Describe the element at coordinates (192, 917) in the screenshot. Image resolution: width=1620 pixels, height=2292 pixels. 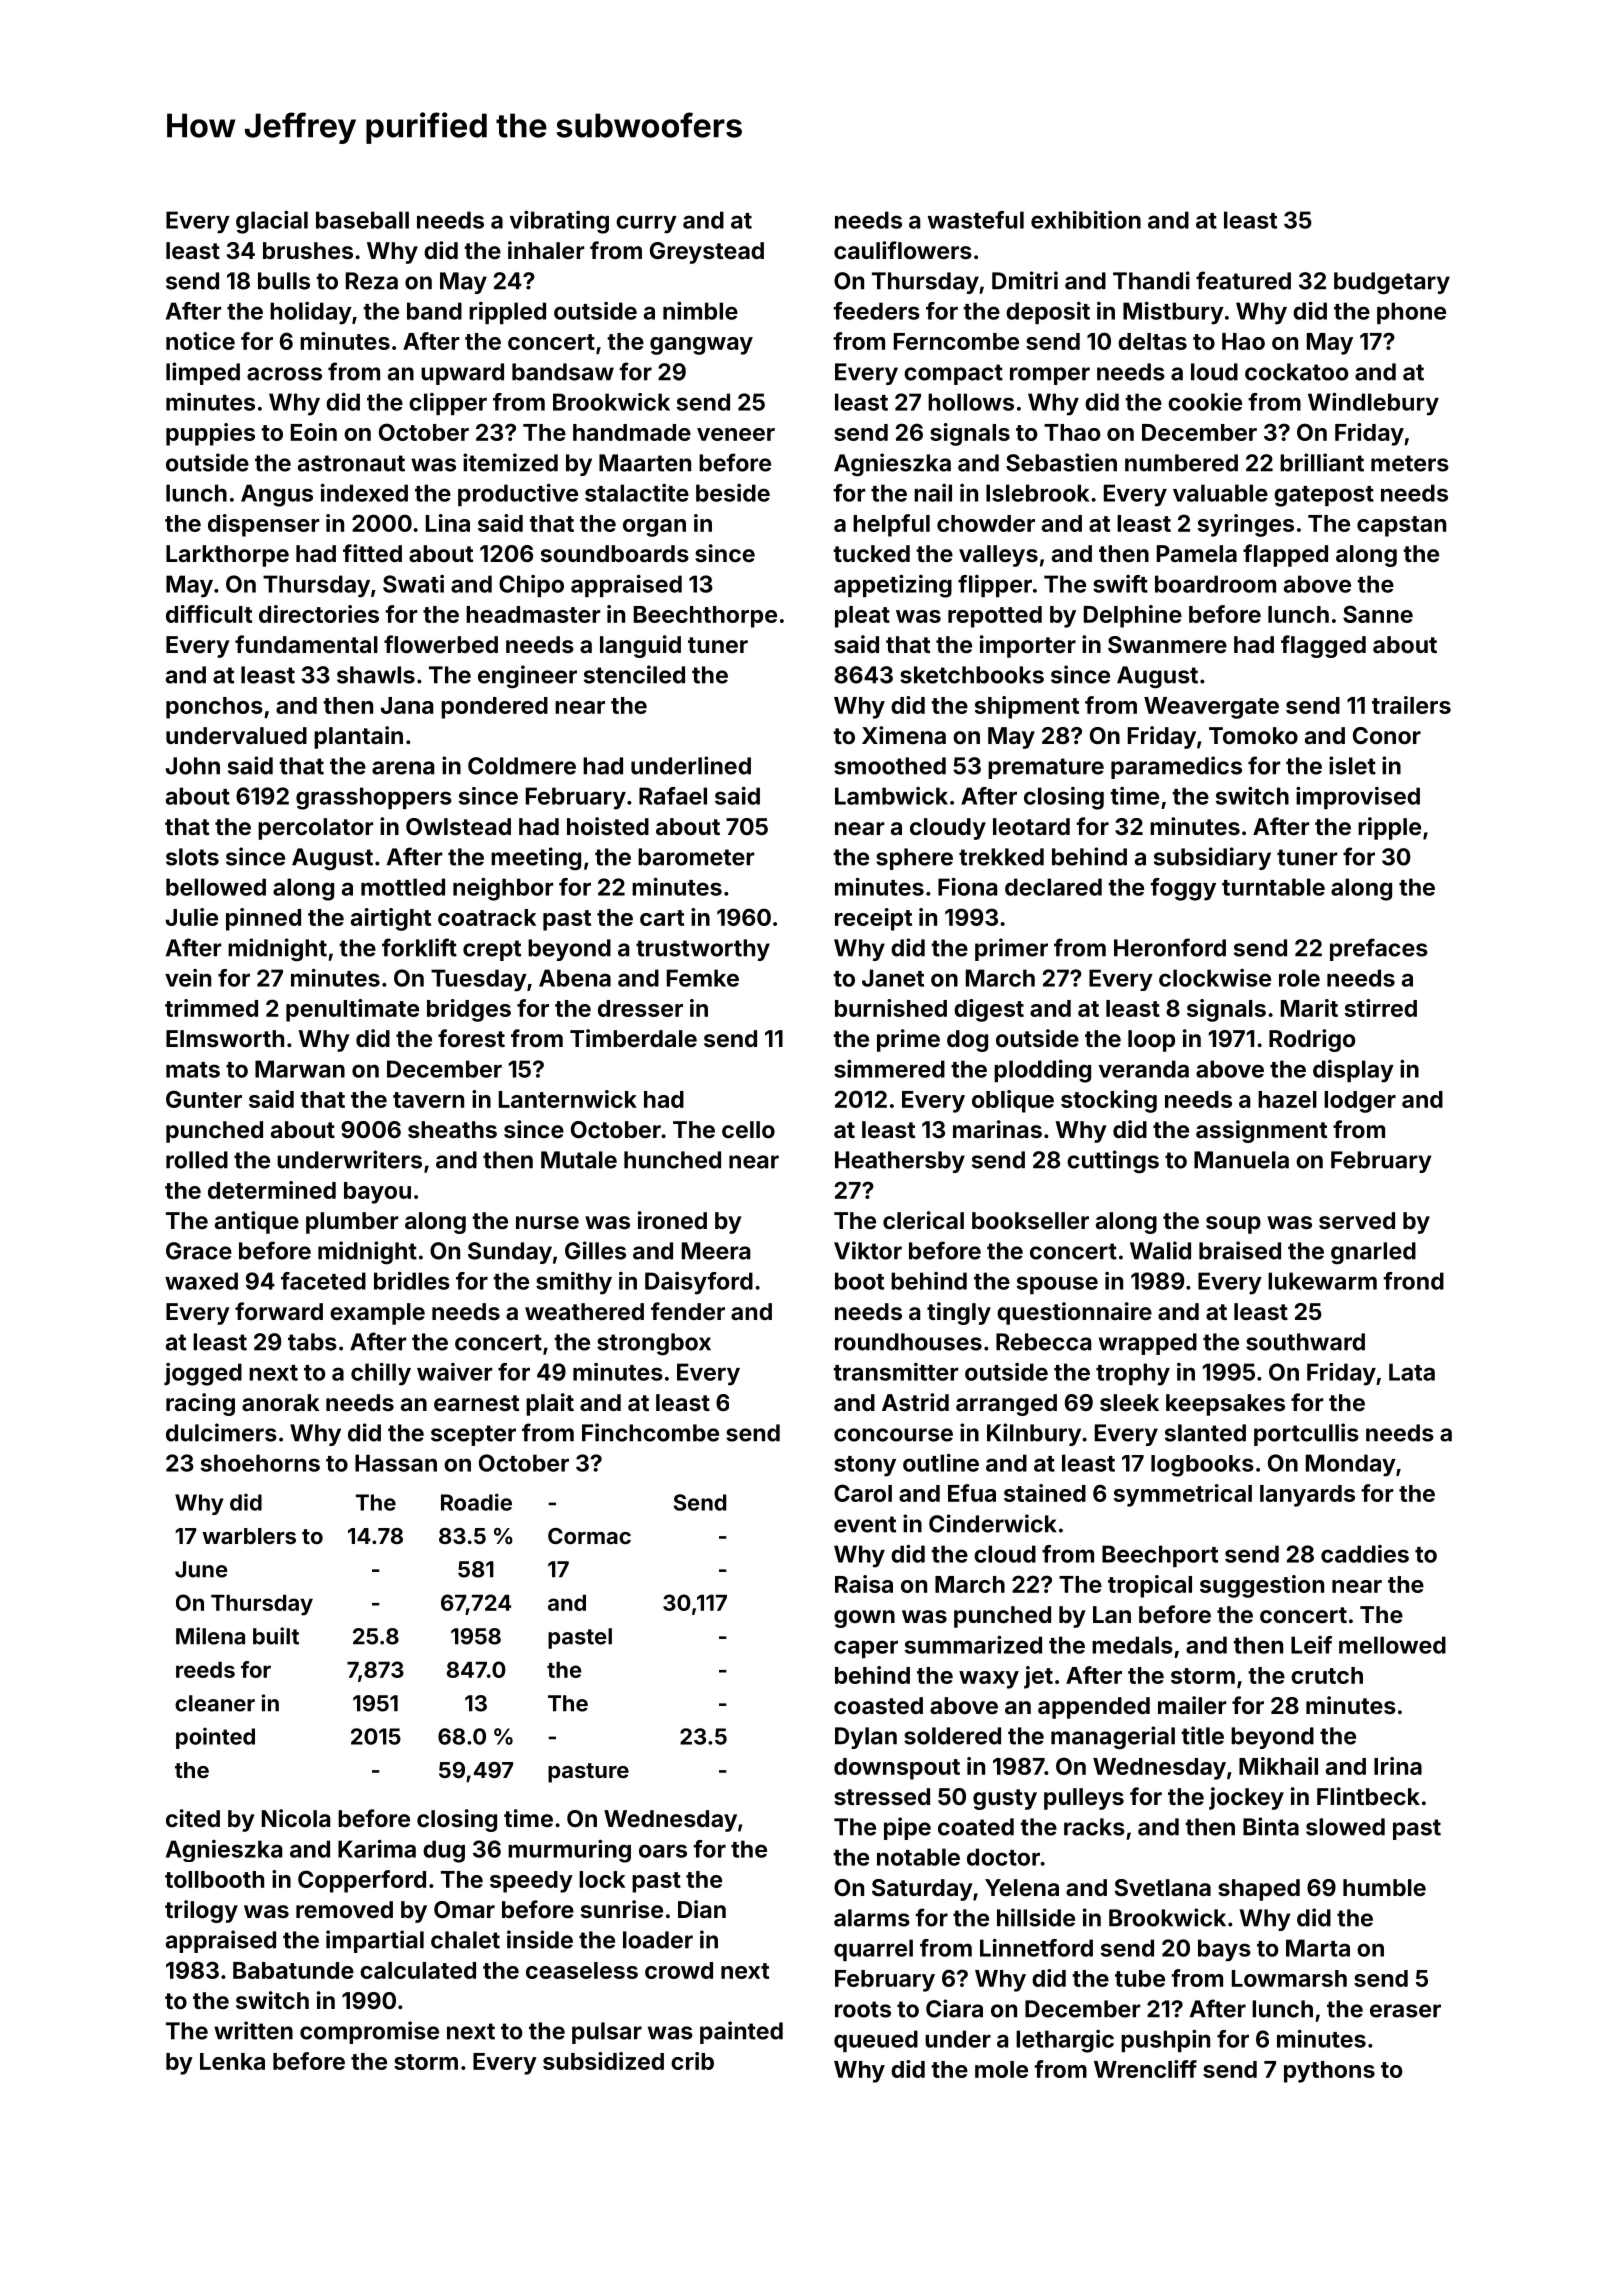
I see `Julie` at that location.
